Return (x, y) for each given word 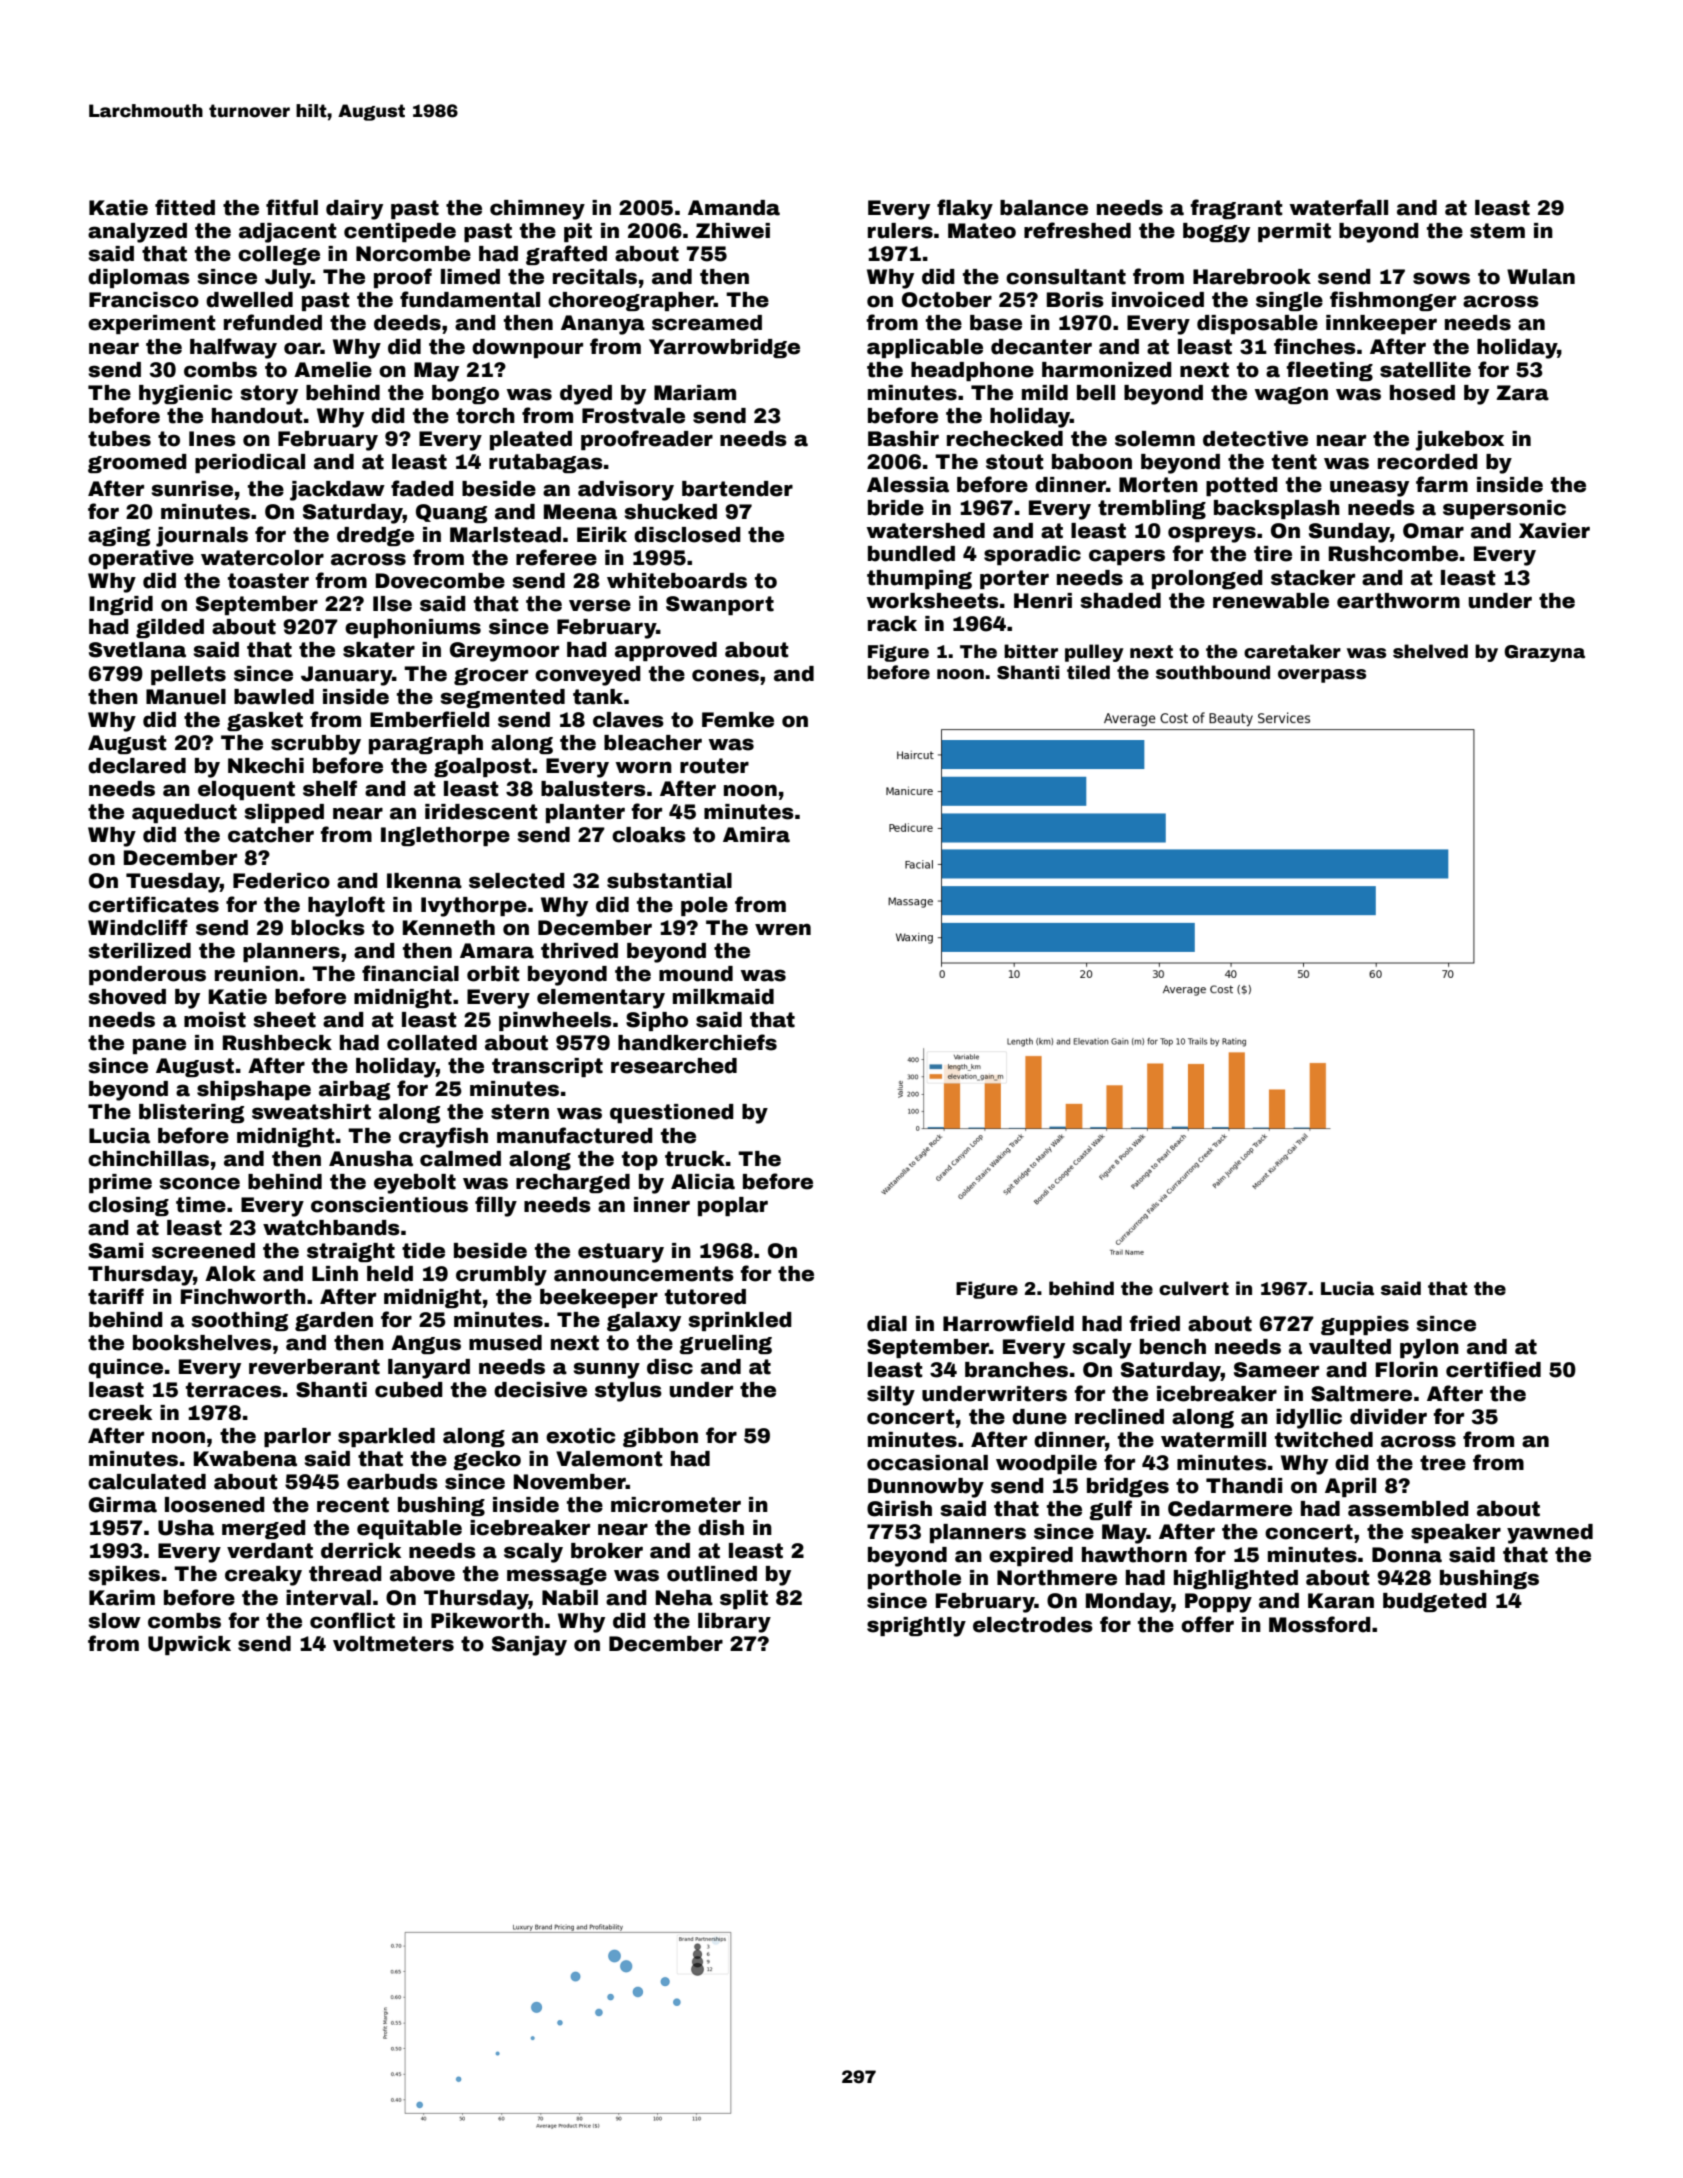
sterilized (139, 951)
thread (345, 1574)
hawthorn (1134, 1555)
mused (505, 1343)
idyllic (1309, 1419)
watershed (926, 531)
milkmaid (723, 997)
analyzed (137, 233)
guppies (1365, 1325)
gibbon (660, 1437)
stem (1497, 231)
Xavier (1554, 531)
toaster (268, 581)
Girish (899, 1509)
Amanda (734, 208)
